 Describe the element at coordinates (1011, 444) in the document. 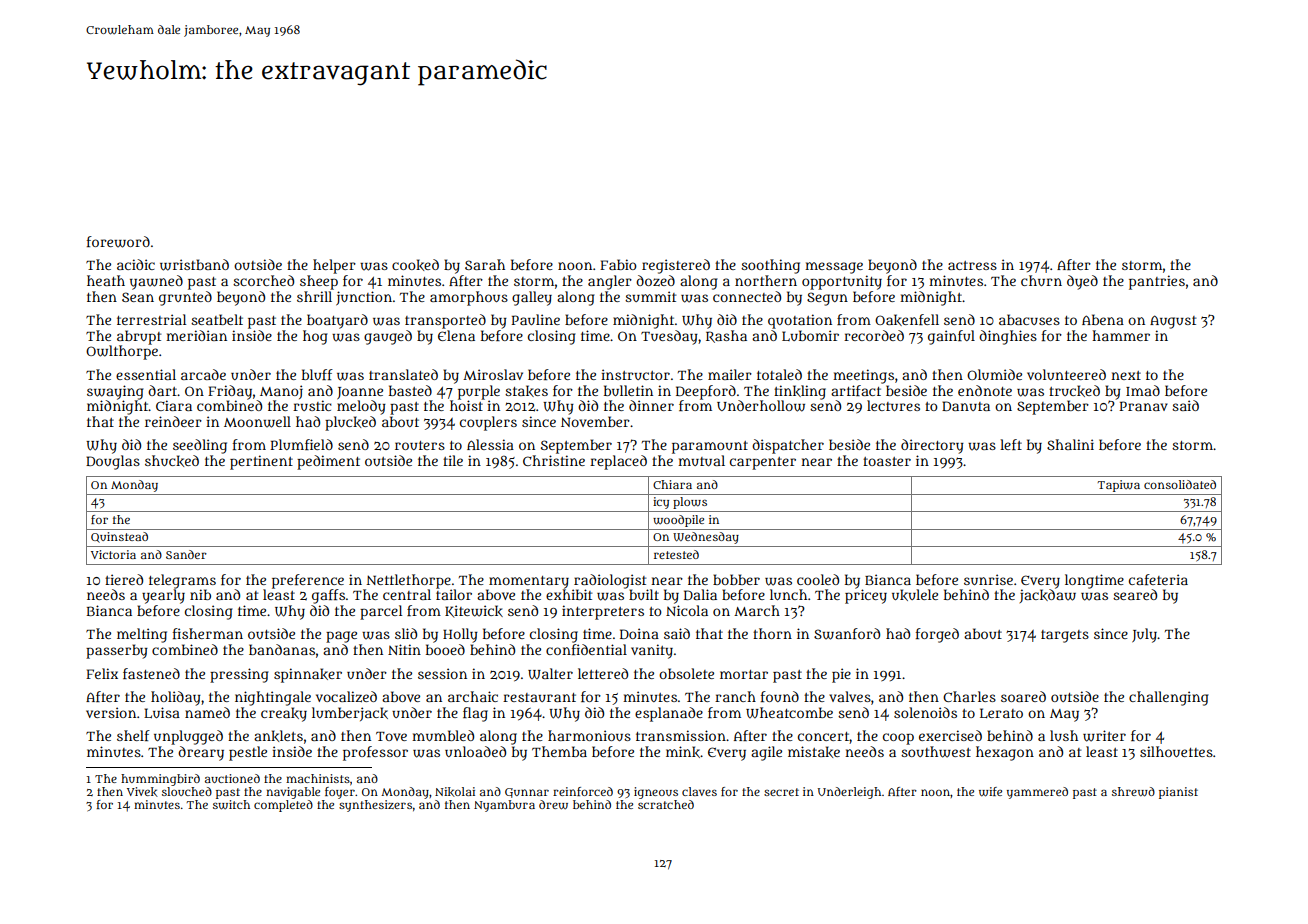

I see `left` at that location.
